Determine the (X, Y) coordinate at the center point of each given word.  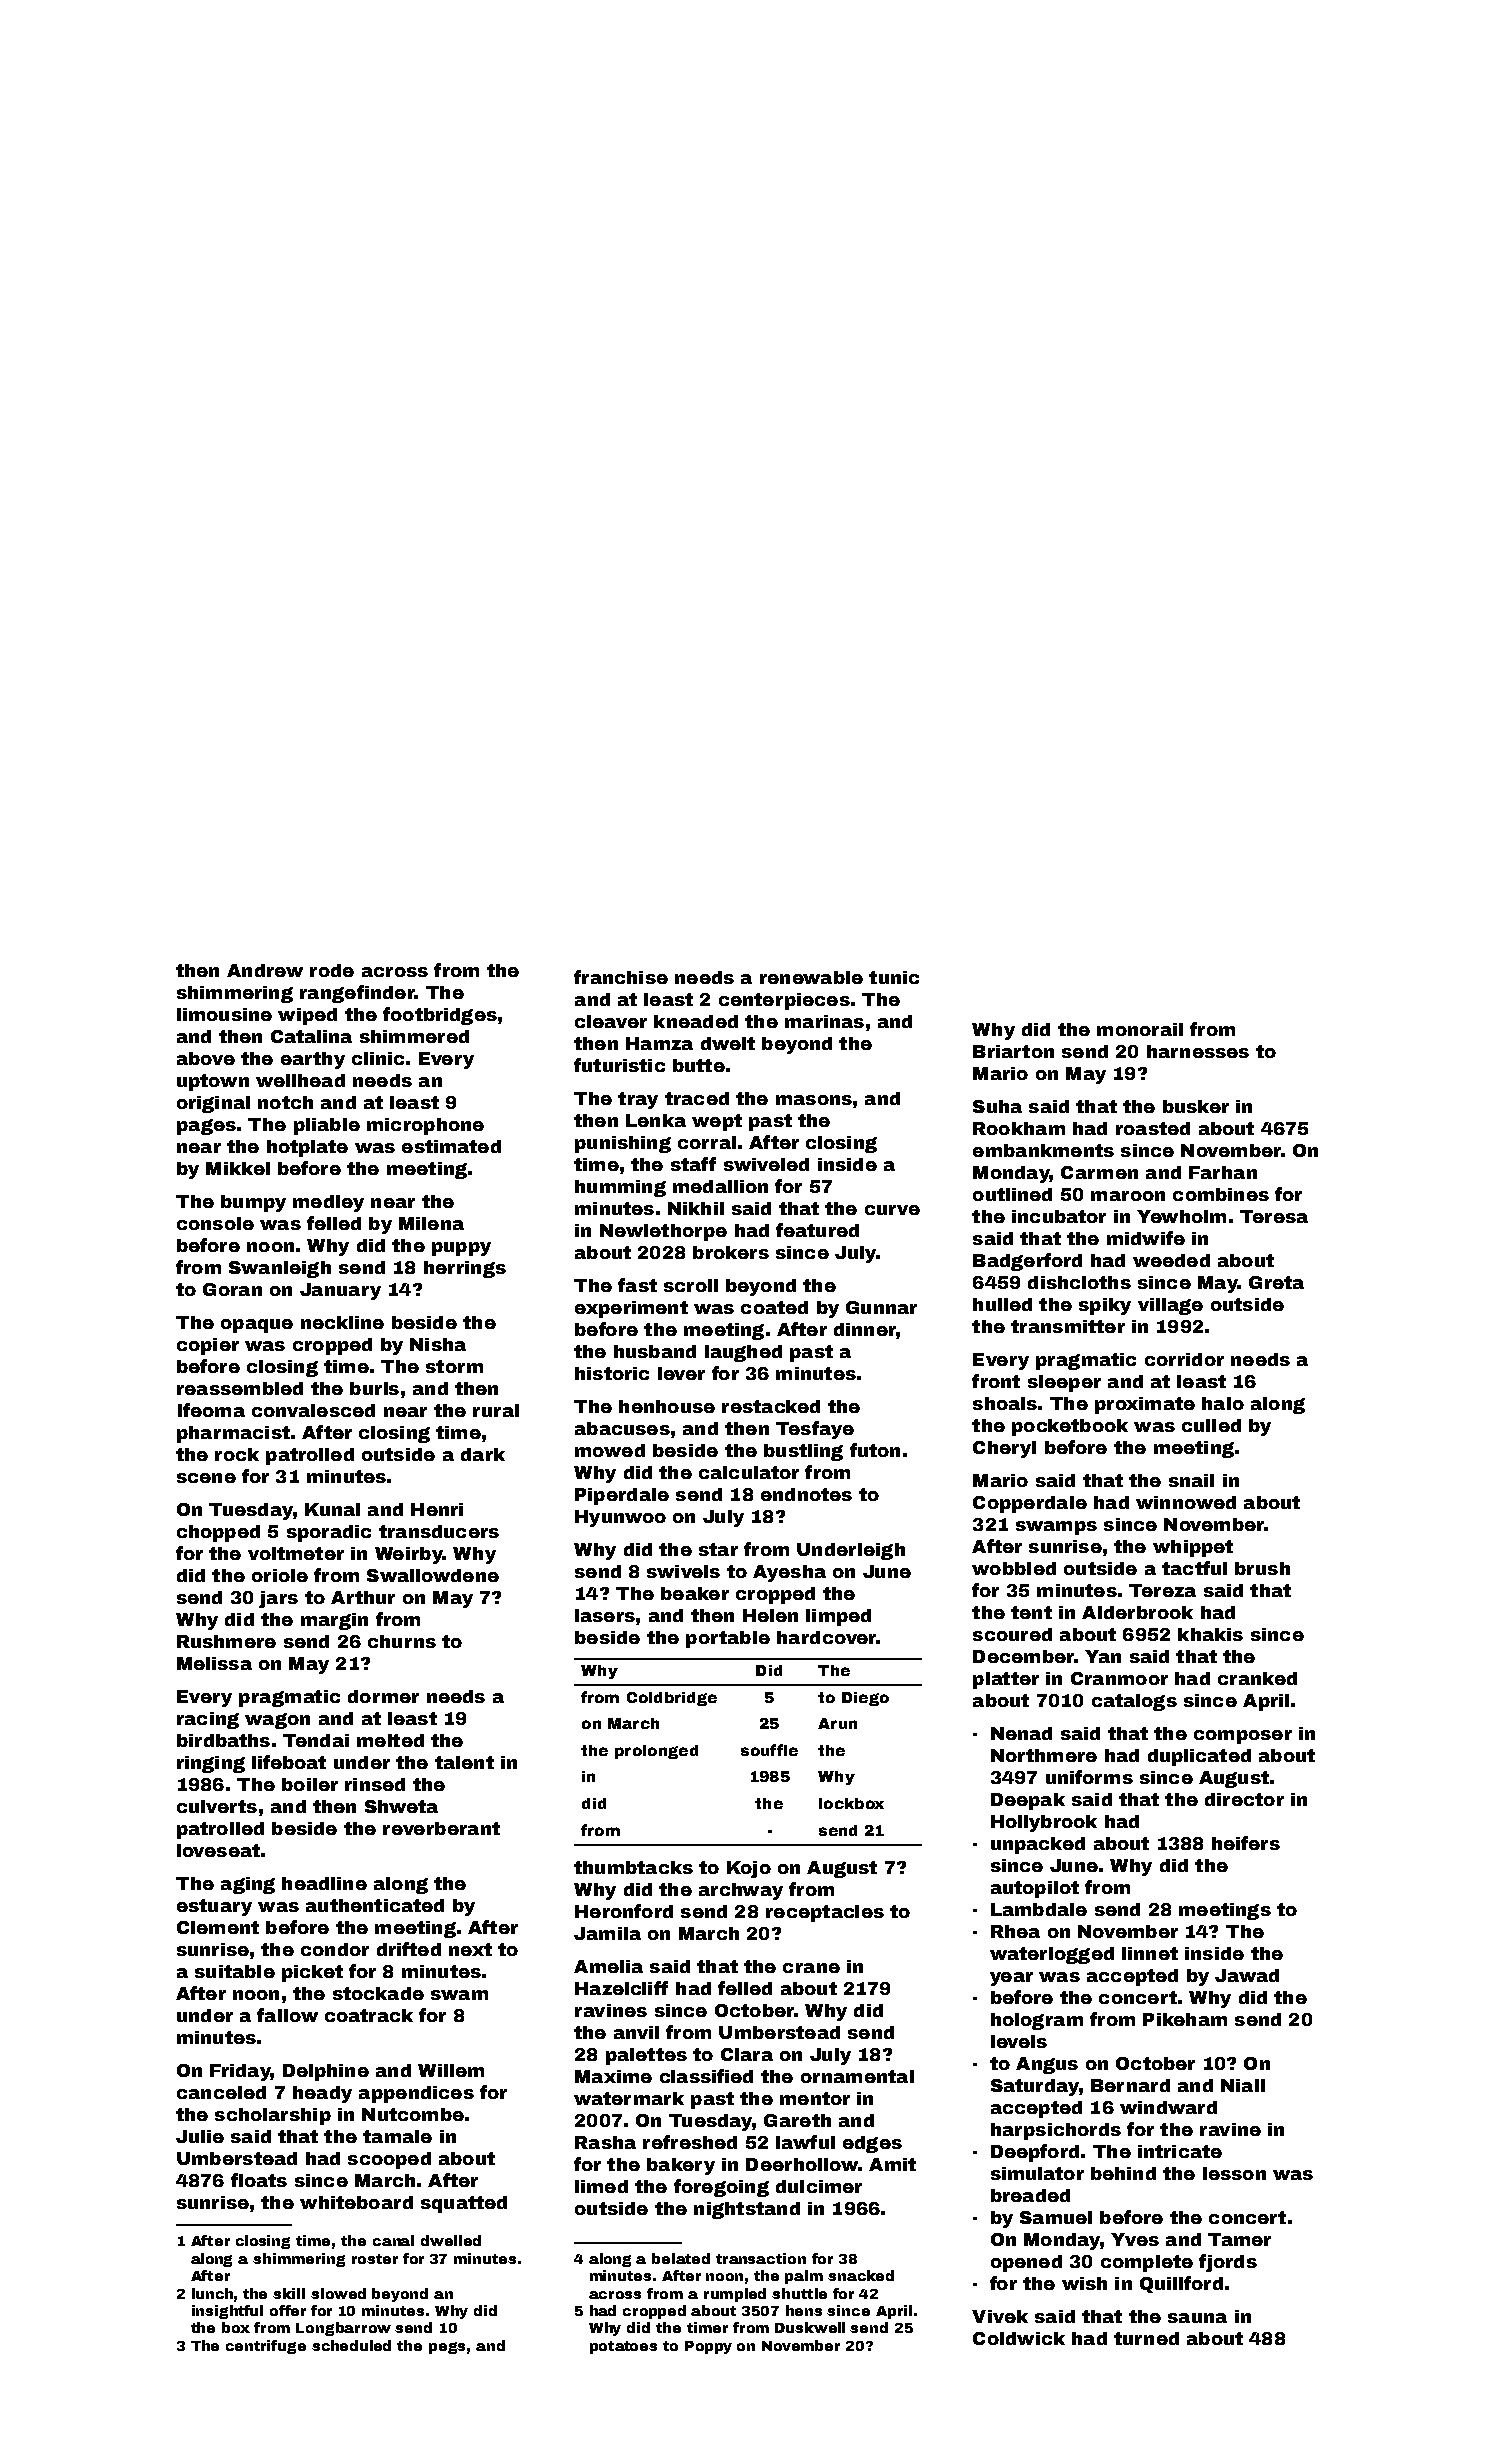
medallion (720, 1186)
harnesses (1198, 1051)
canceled (221, 2092)
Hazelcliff (621, 1988)
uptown (213, 1082)
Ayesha (789, 1573)
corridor (1184, 1359)
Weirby (409, 1555)
